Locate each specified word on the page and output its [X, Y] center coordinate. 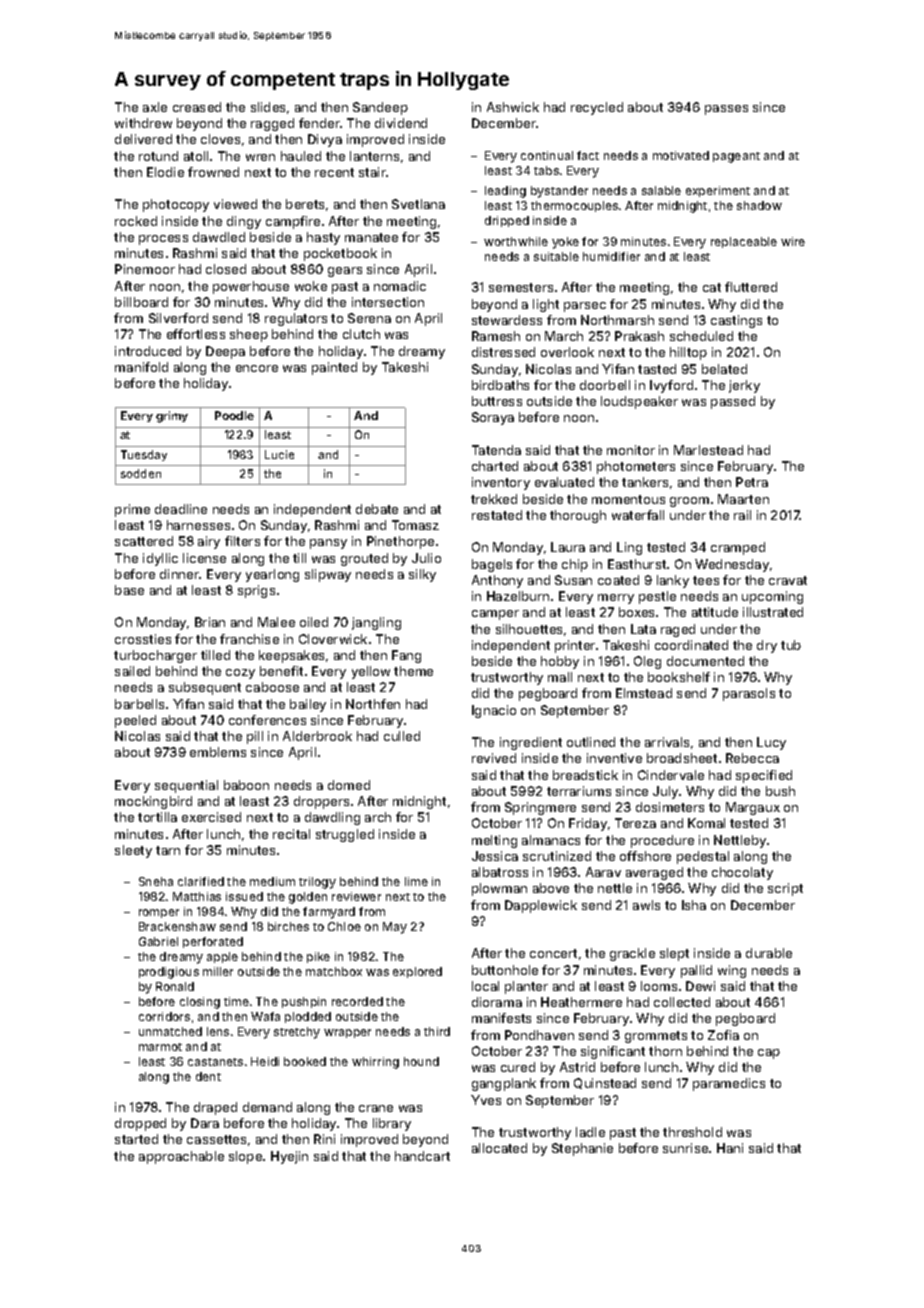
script [785, 889]
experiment [718, 191]
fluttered [751, 287]
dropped [140, 1124]
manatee [371, 237]
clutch [361, 334]
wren [260, 157]
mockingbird [153, 802]
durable [769, 953]
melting [494, 841]
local [485, 986]
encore [257, 368]
